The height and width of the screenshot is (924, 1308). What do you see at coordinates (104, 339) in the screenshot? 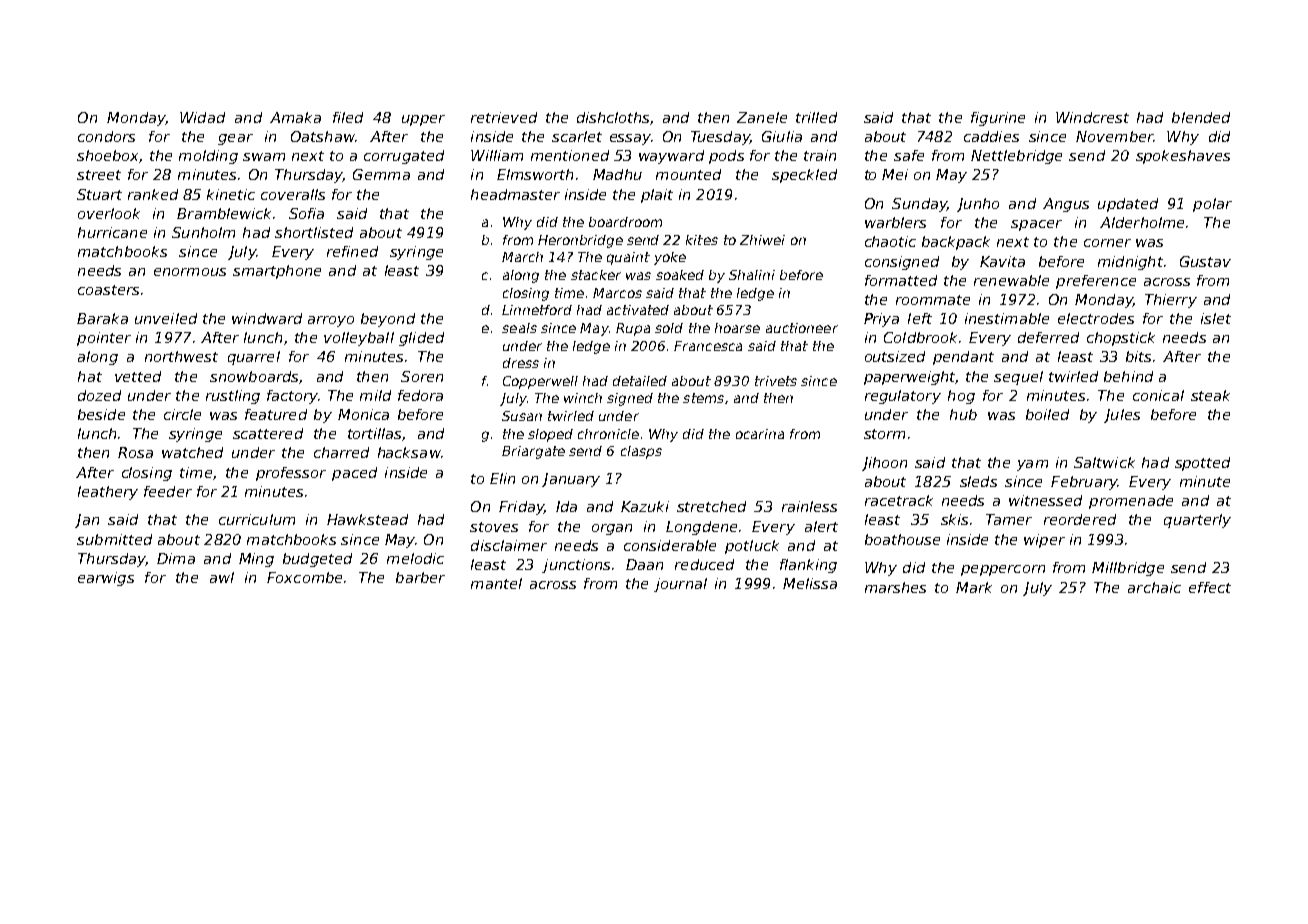
I see `pointer` at bounding box center [104, 339].
